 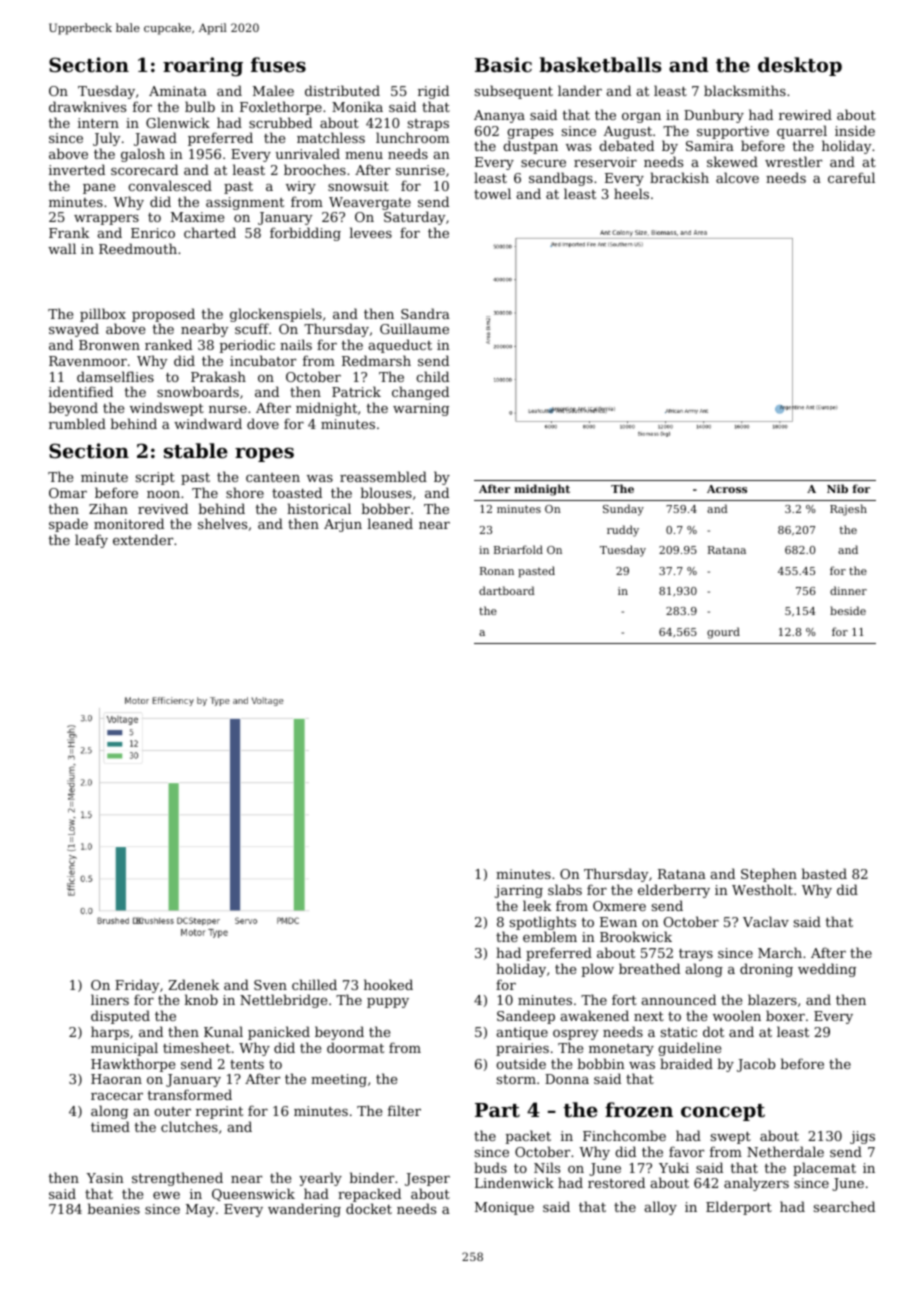 I want to click on desktop, so click(x=800, y=66).
